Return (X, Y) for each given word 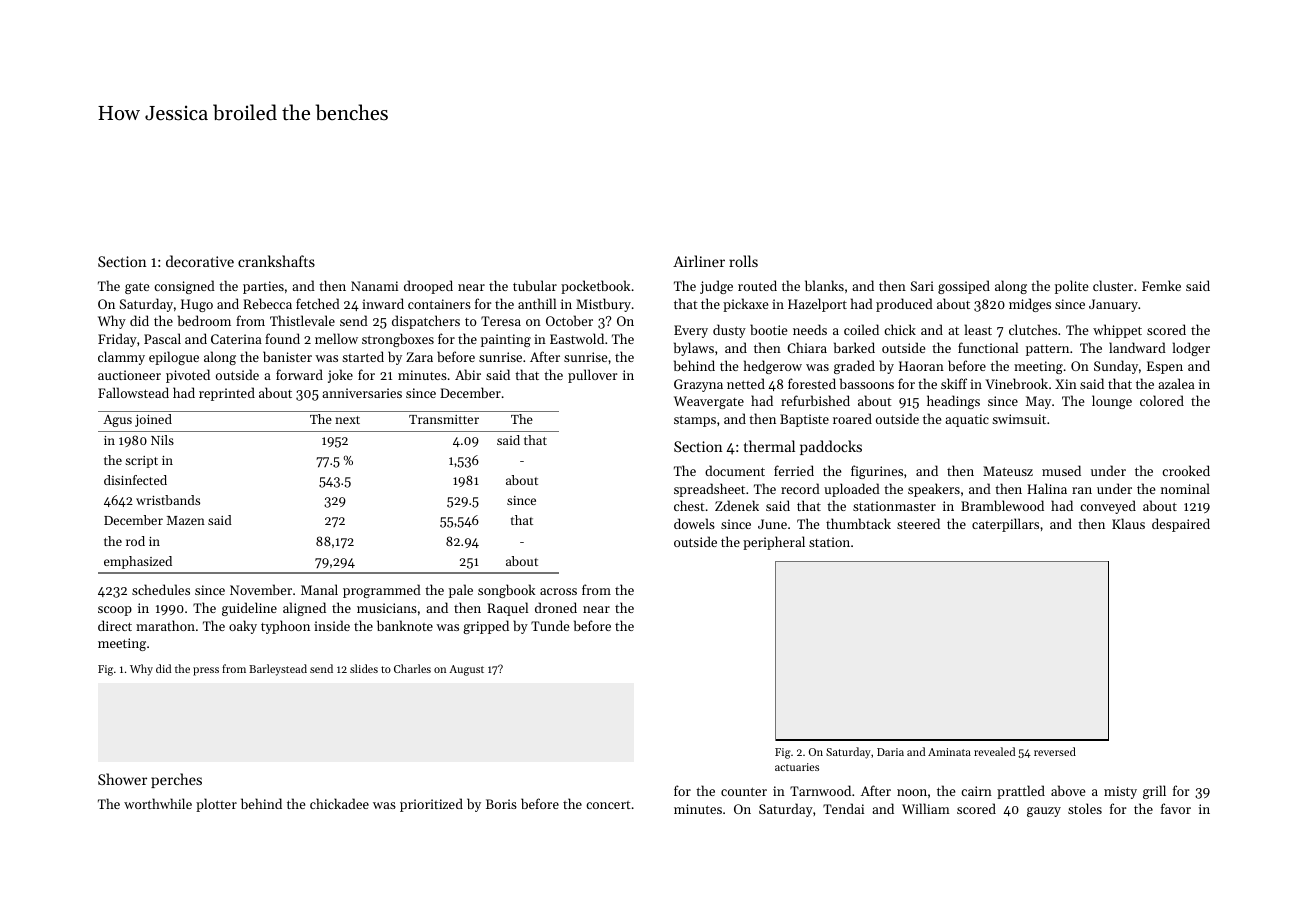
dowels (694, 523)
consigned (184, 287)
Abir (468, 374)
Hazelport (817, 305)
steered (918, 523)
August (466, 670)
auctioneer (129, 375)
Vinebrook (1016, 383)
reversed (1055, 751)
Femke (1161, 285)
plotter (216, 805)
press (206, 671)
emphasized (138, 562)
